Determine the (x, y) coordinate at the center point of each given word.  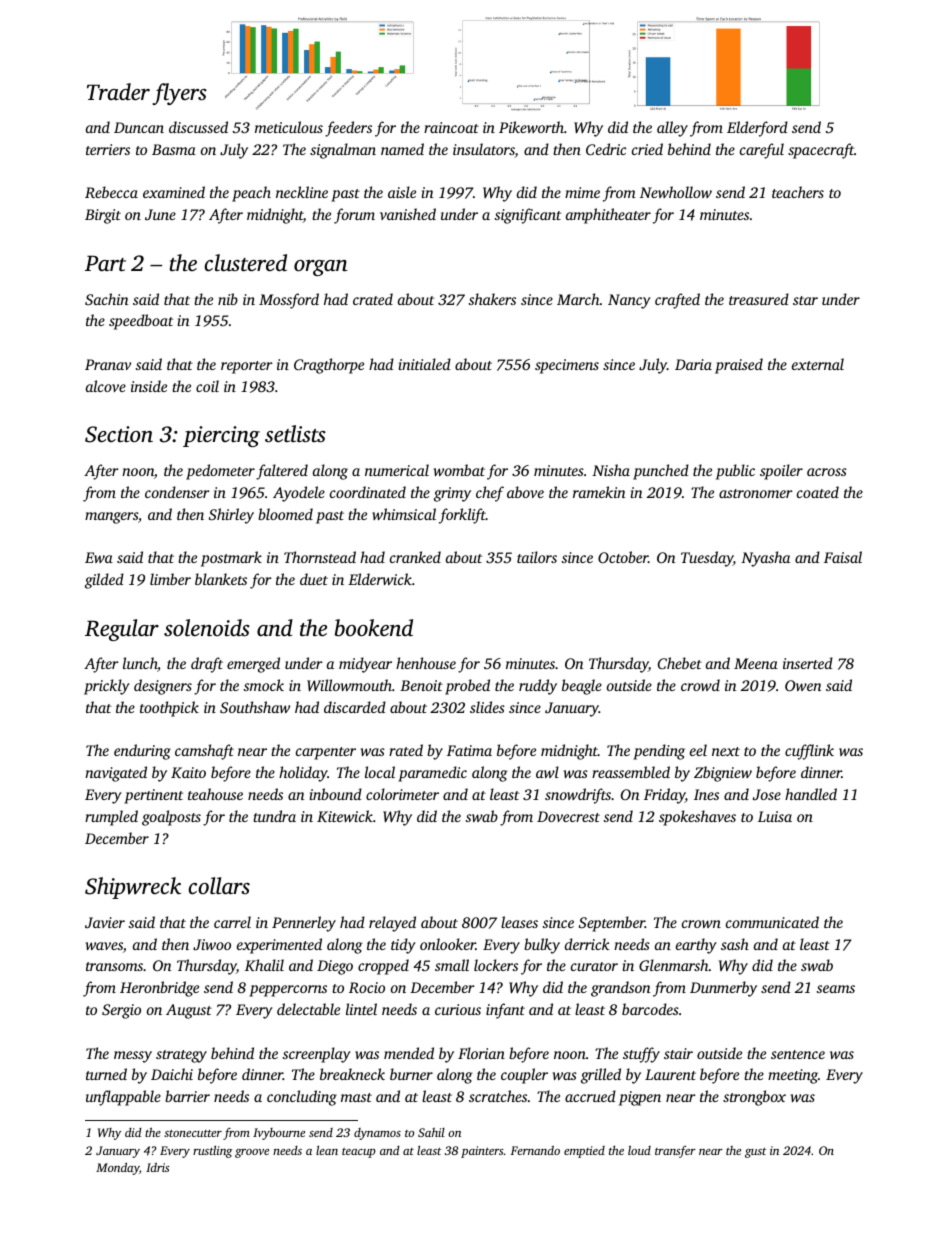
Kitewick (345, 816)
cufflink (809, 752)
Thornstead (320, 557)
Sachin (107, 299)
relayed (392, 924)
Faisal (843, 557)
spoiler (781, 472)
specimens (567, 366)
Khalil (264, 965)
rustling (212, 1152)
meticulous (289, 127)
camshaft (204, 752)
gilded (104, 581)
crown (701, 924)
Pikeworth (531, 127)
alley (672, 129)
